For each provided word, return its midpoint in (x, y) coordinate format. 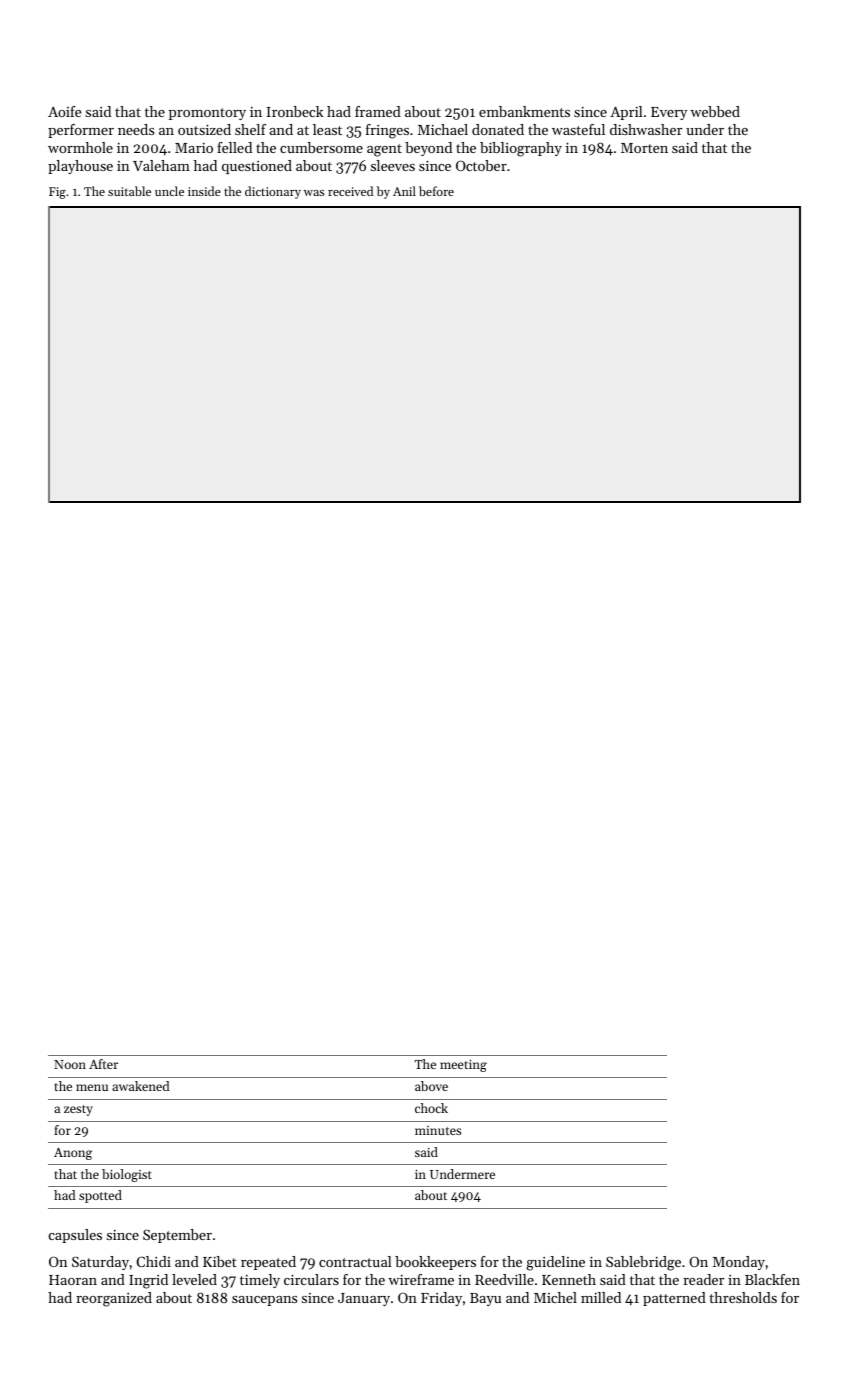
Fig (57, 193)
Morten (644, 148)
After (103, 1064)
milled (601, 1297)
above (431, 1086)
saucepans (264, 1301)
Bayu (485, 1299)
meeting (463, 1066)
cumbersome (321, 147)
